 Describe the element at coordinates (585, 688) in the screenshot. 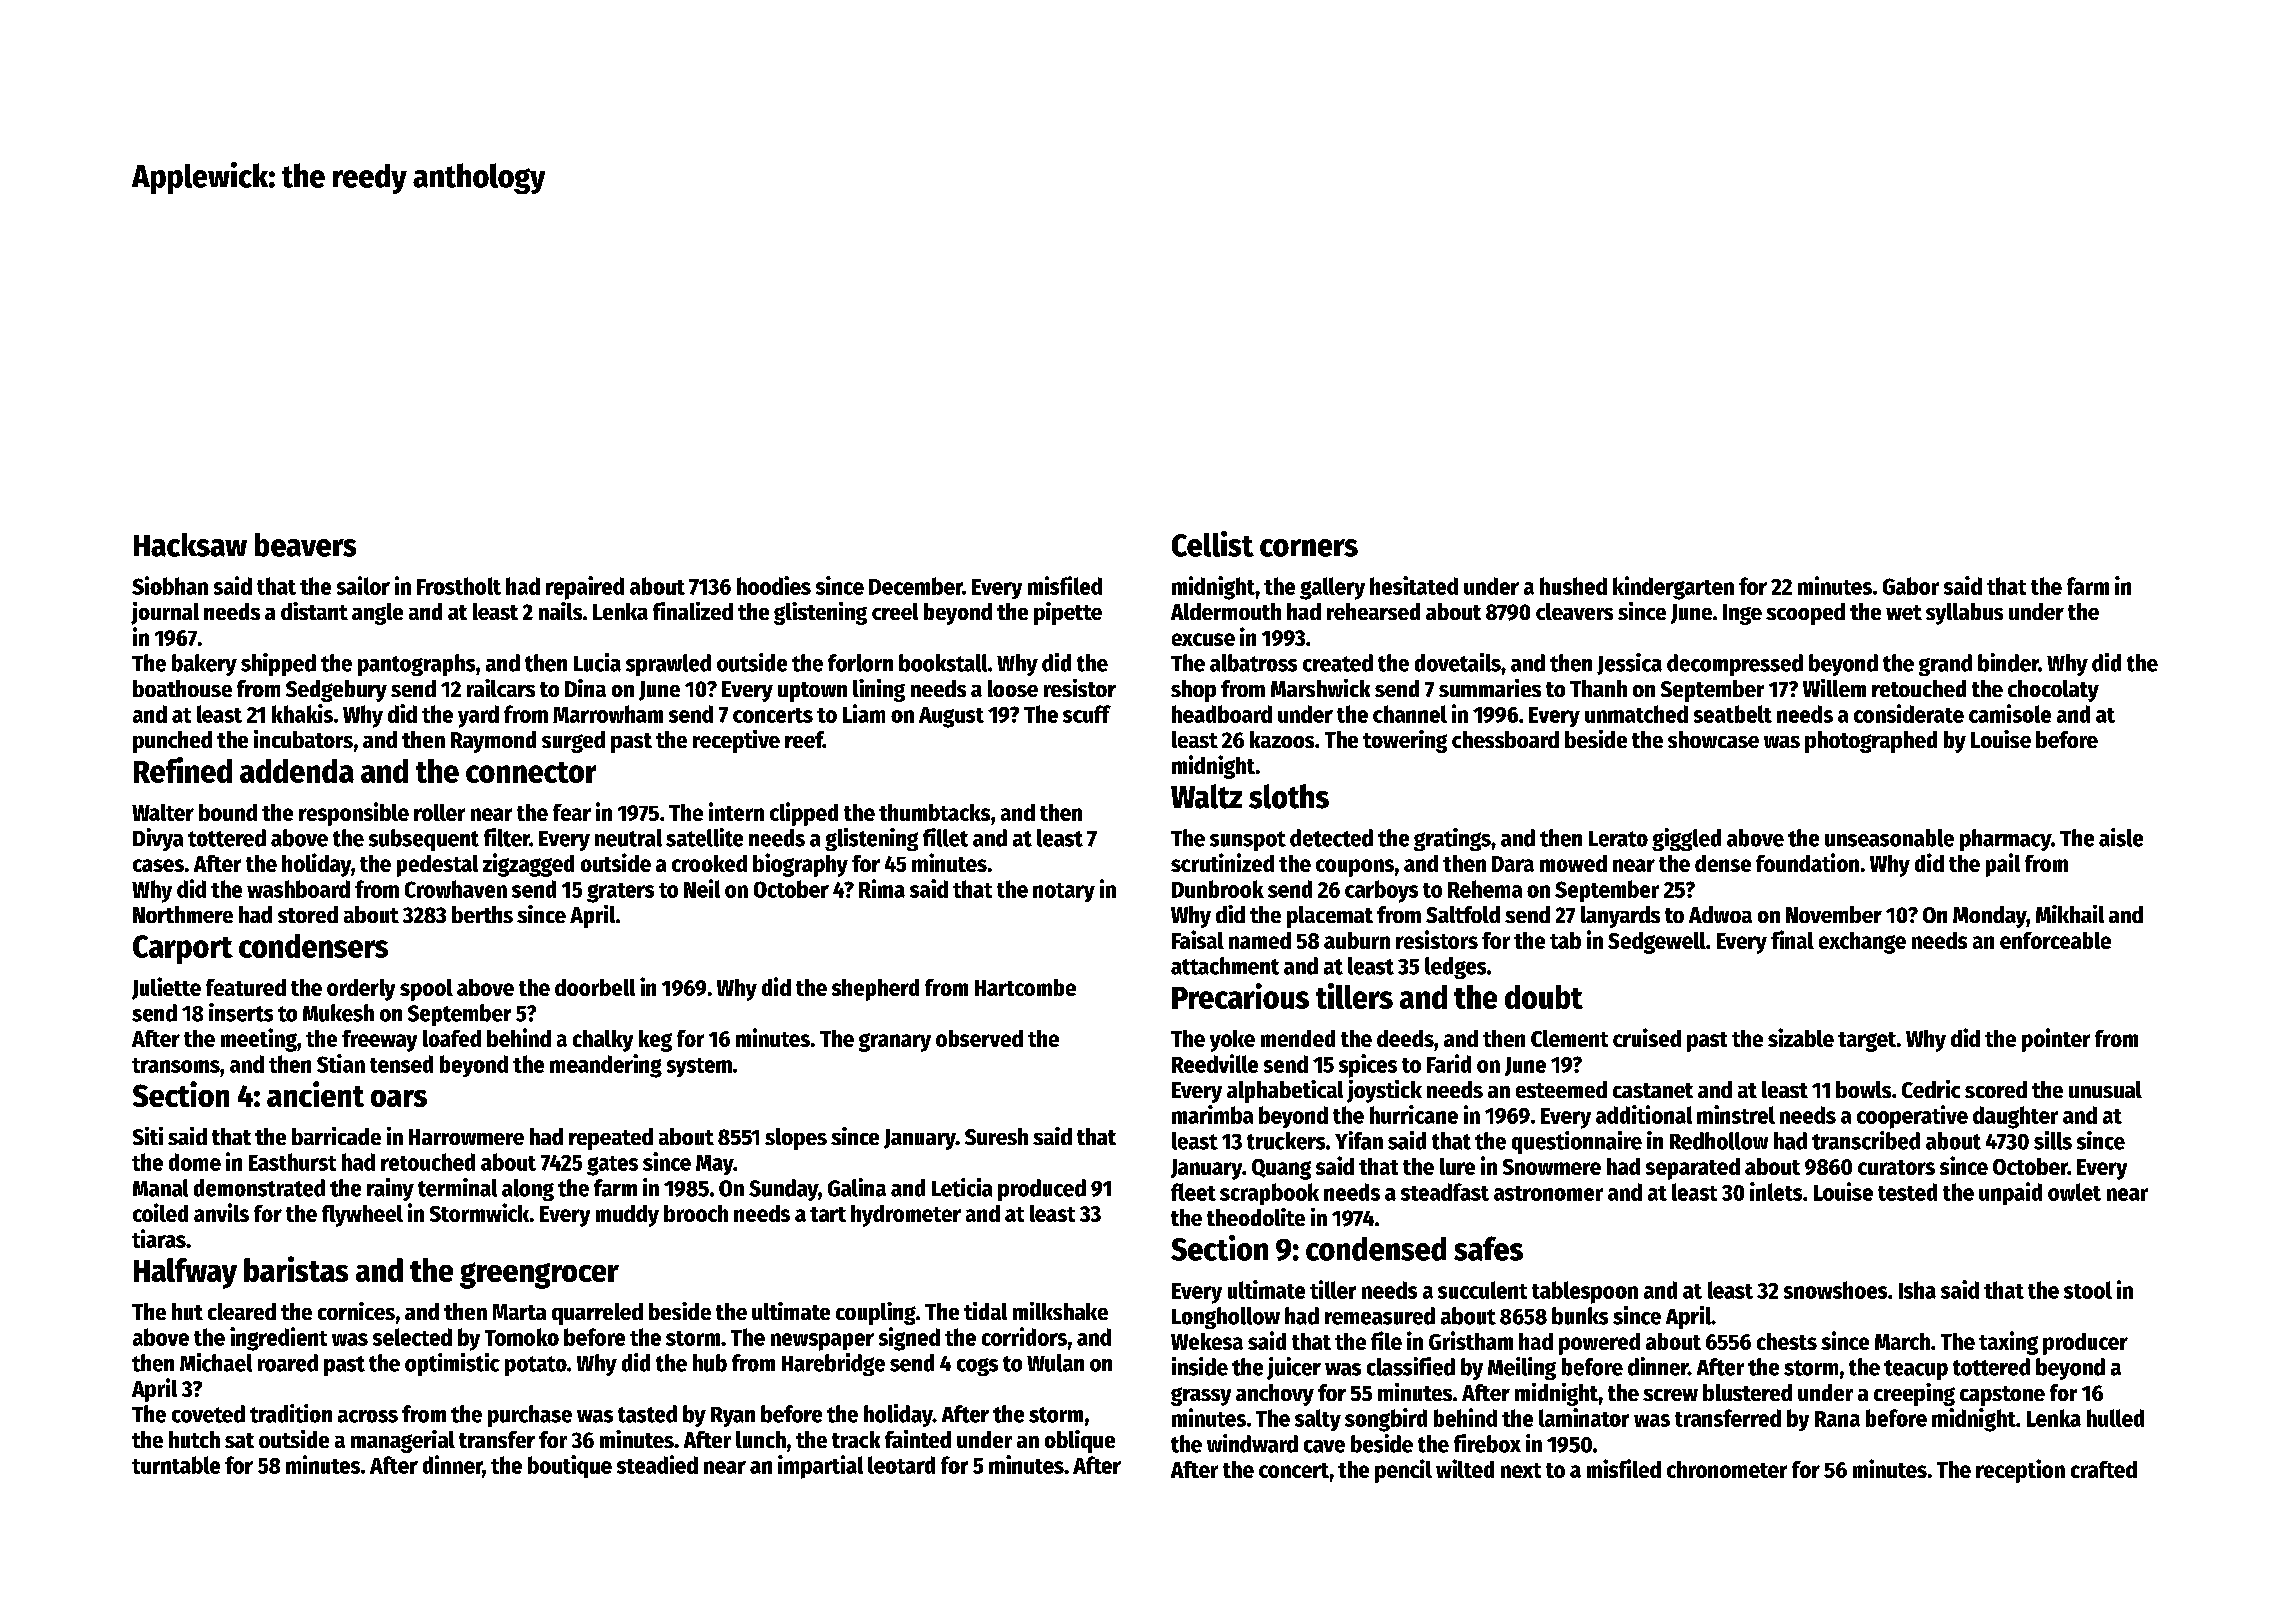

I see `Dina` at that location.
